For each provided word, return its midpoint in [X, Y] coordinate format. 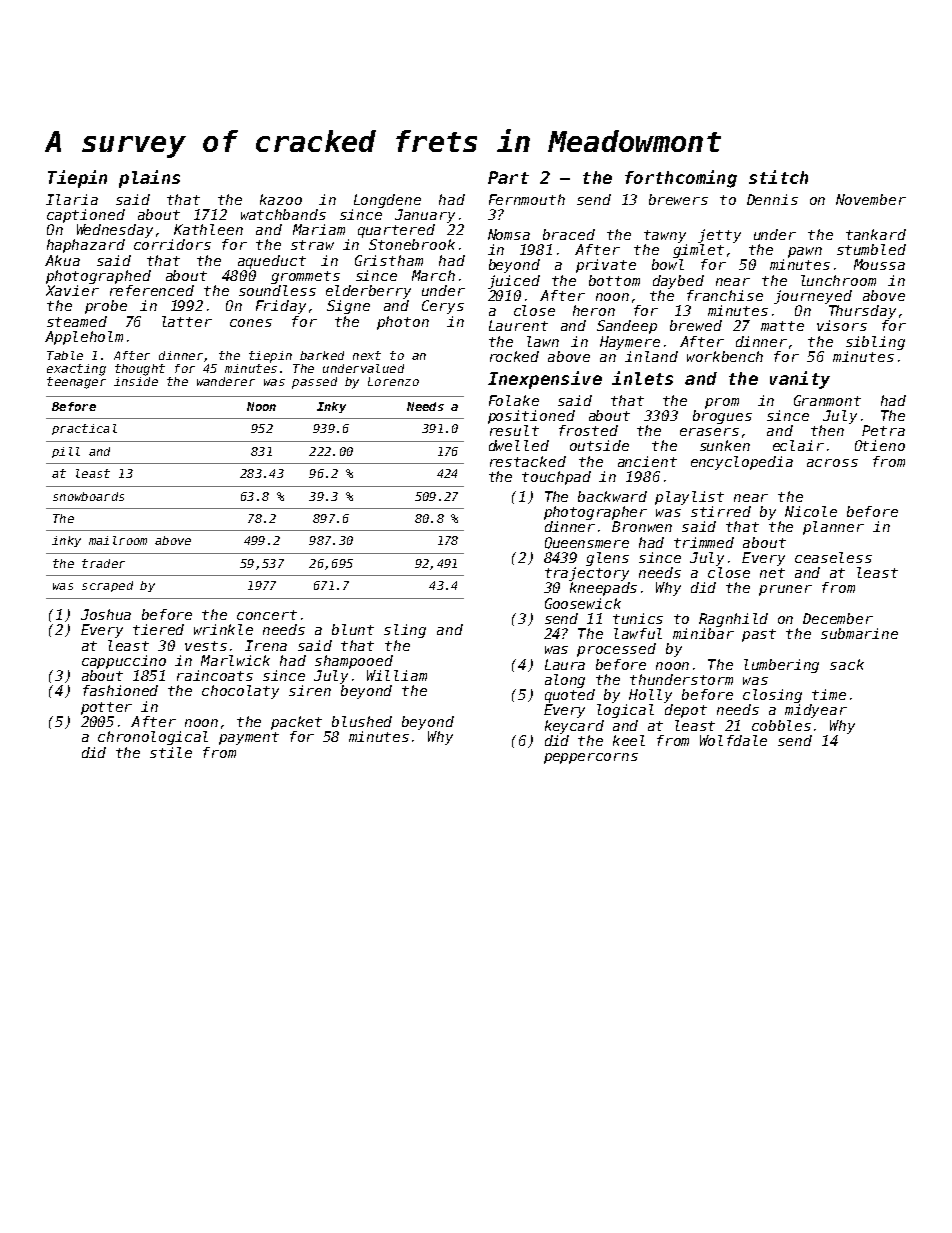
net [772, 573]
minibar [703, 633]
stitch [778, 177]
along [565, 681]
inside [136, 381]
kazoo [281, 199]
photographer [595, 513]
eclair [798, 445]
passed [314, 383]
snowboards [88, 496]
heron [594, 310]
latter [187, 321]
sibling [875, 343]
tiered [158, 629]
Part [508, 177]
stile [171, 752]
